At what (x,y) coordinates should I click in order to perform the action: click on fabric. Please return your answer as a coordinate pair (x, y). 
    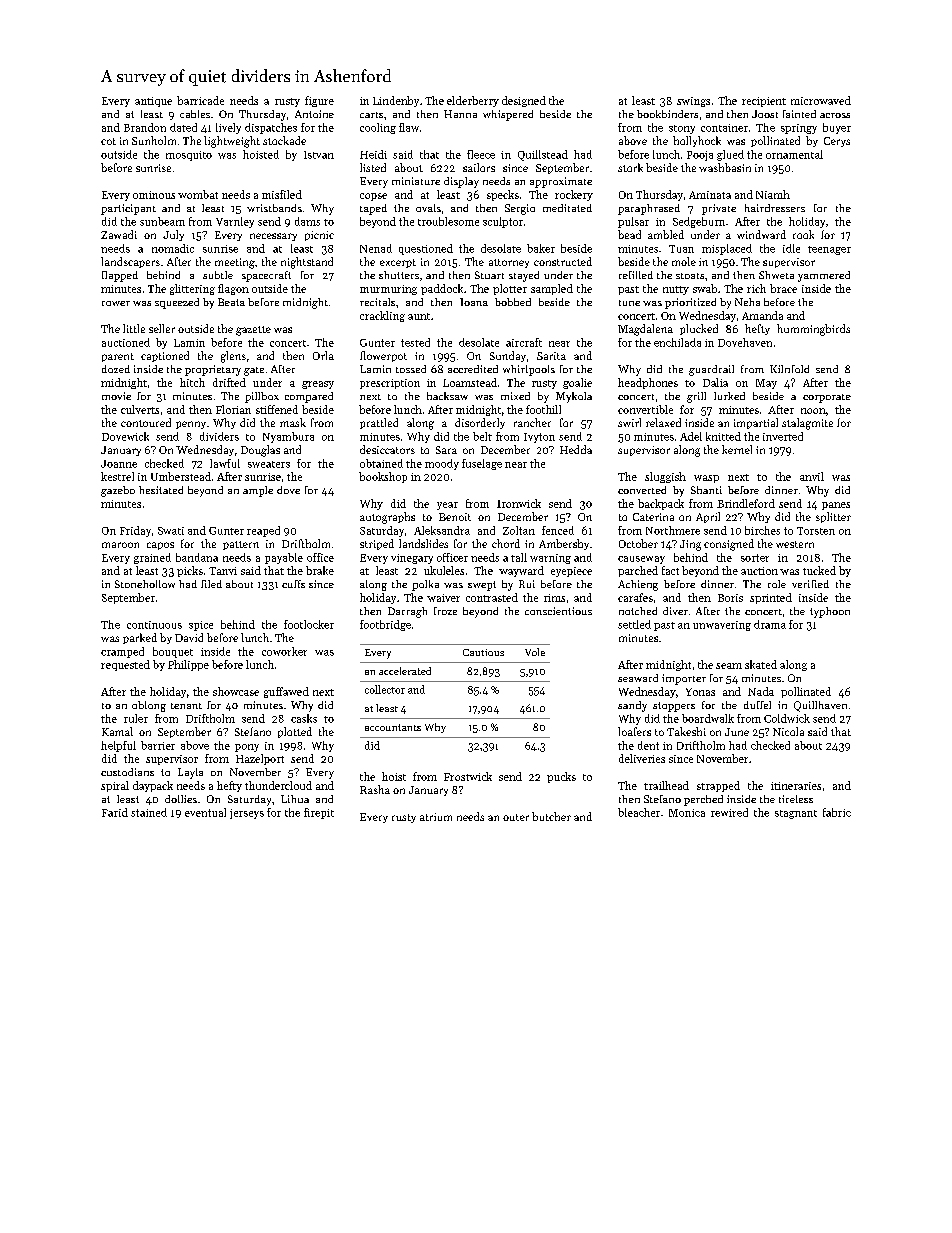
    Looking at the image, I should click on (837, 812).
